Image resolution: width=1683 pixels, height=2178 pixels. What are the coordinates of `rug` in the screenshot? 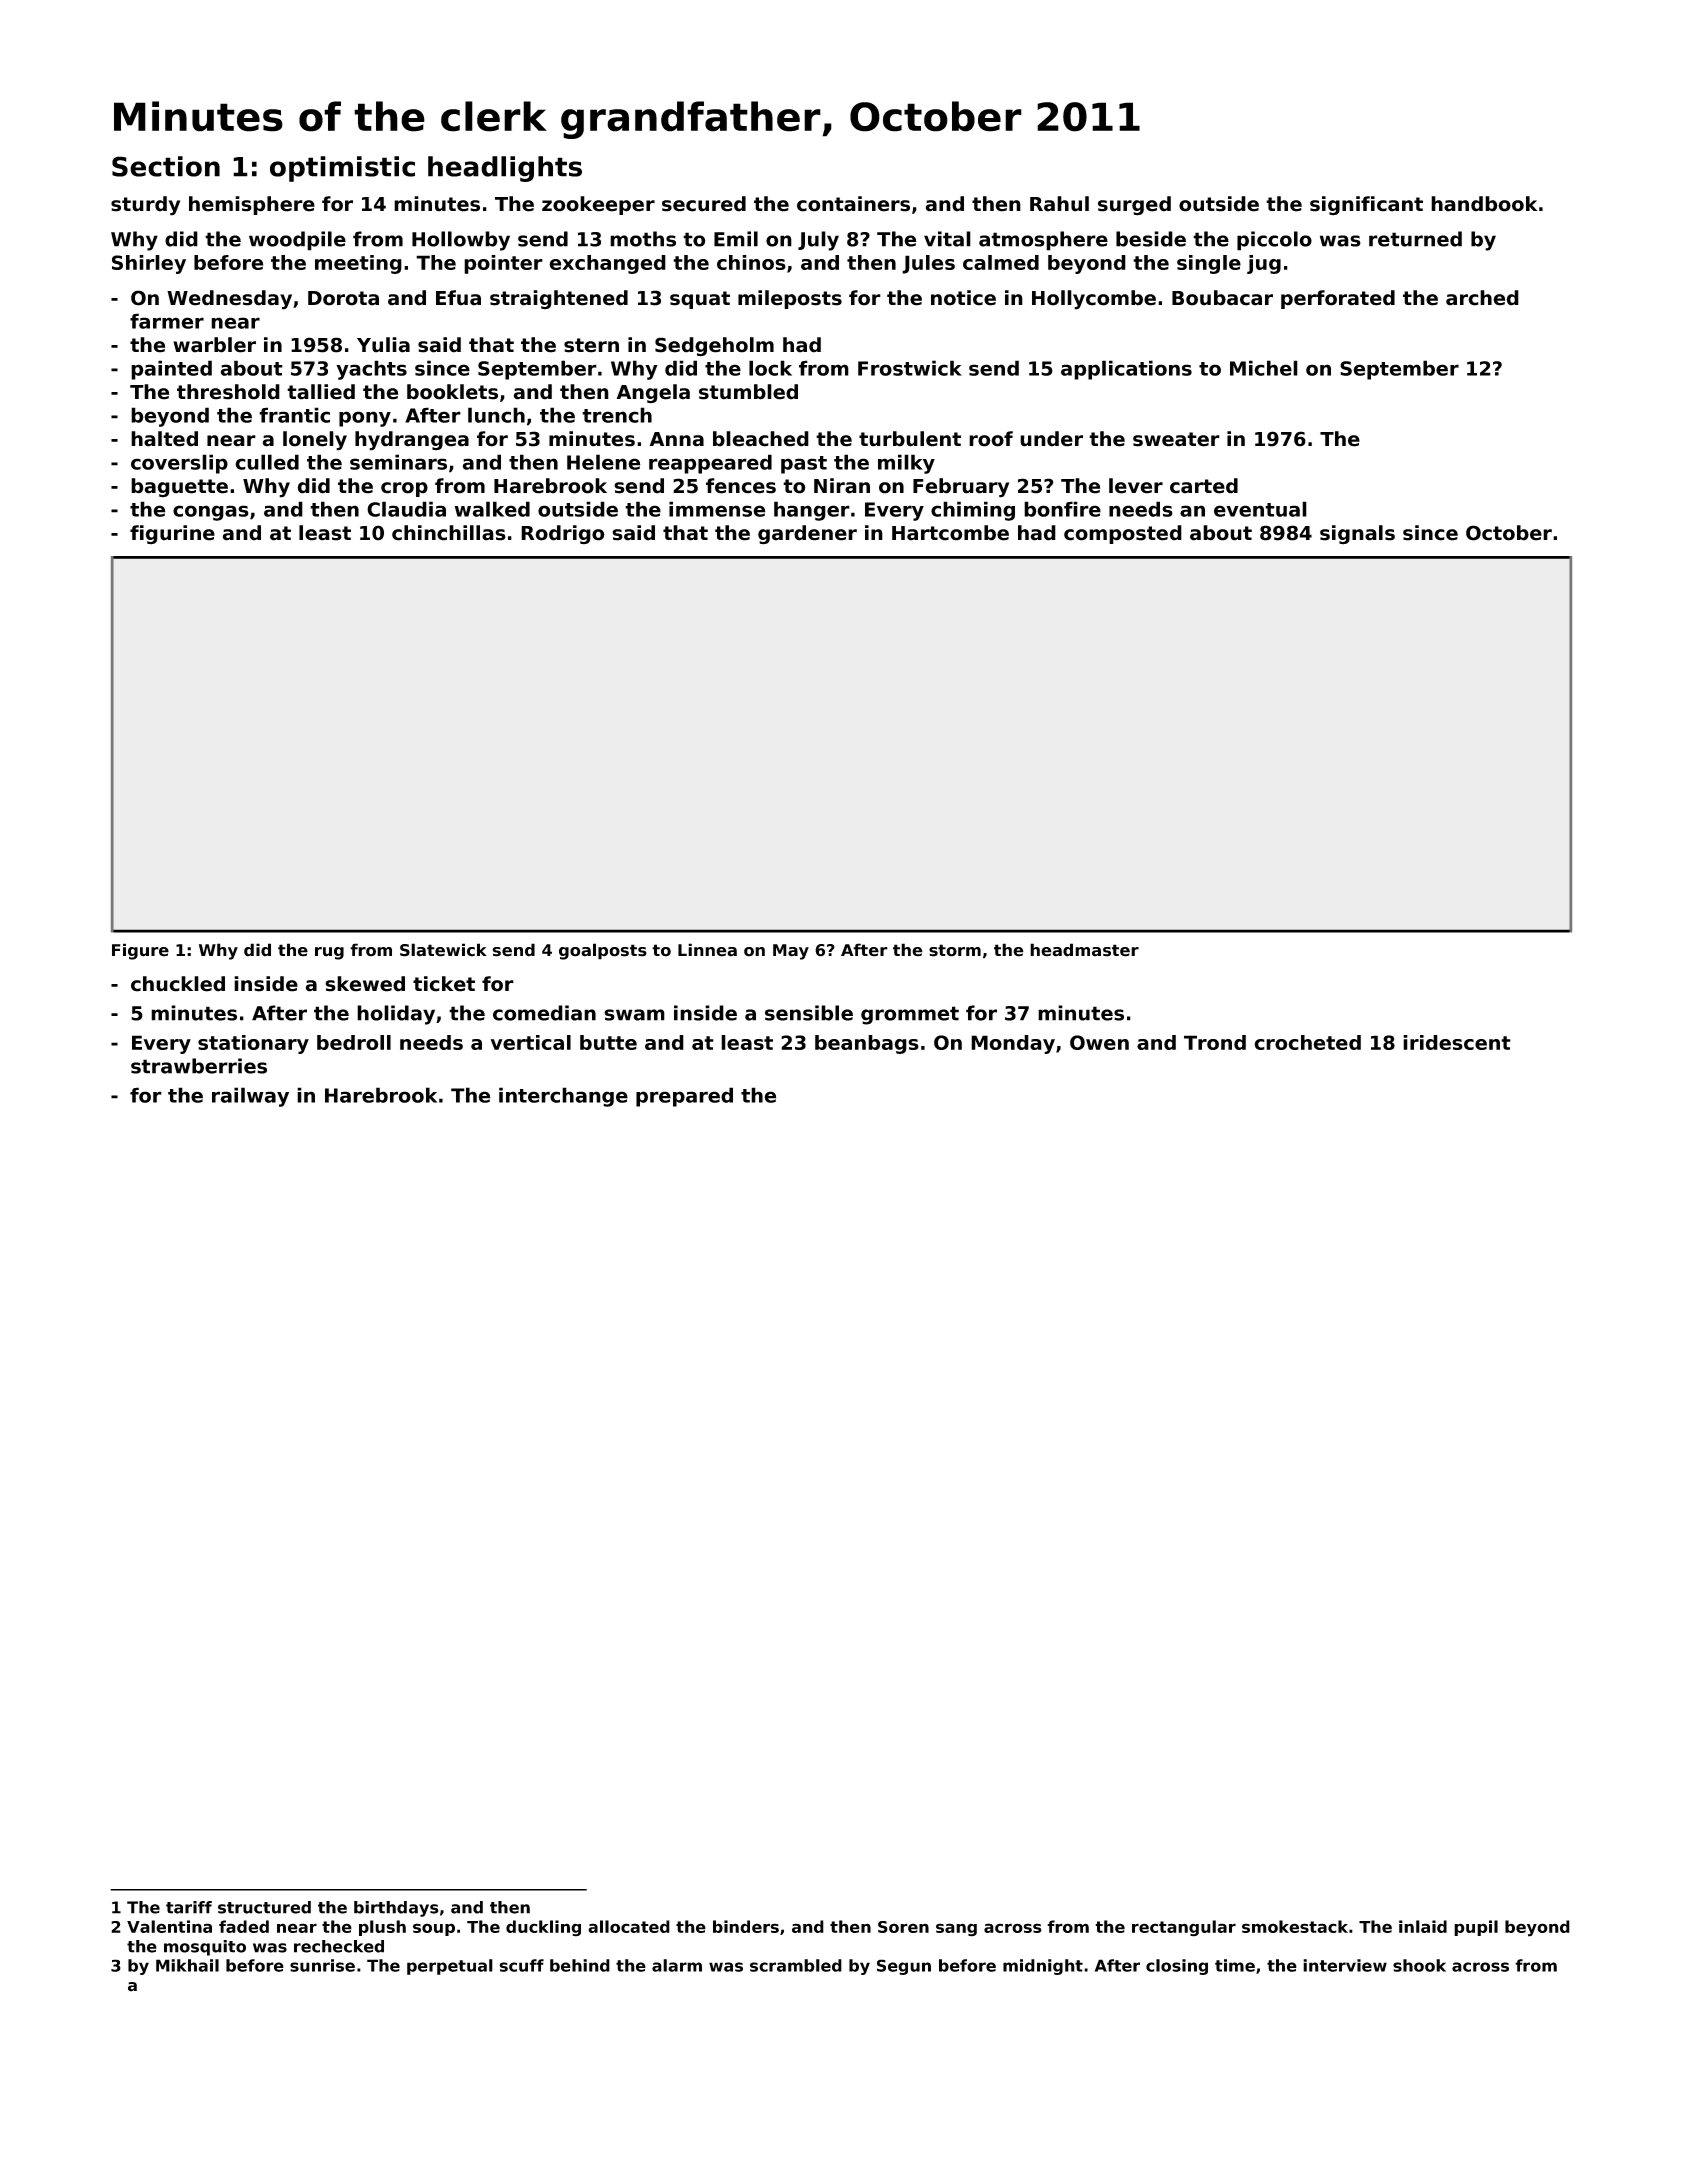 It's located at (329, 953).
